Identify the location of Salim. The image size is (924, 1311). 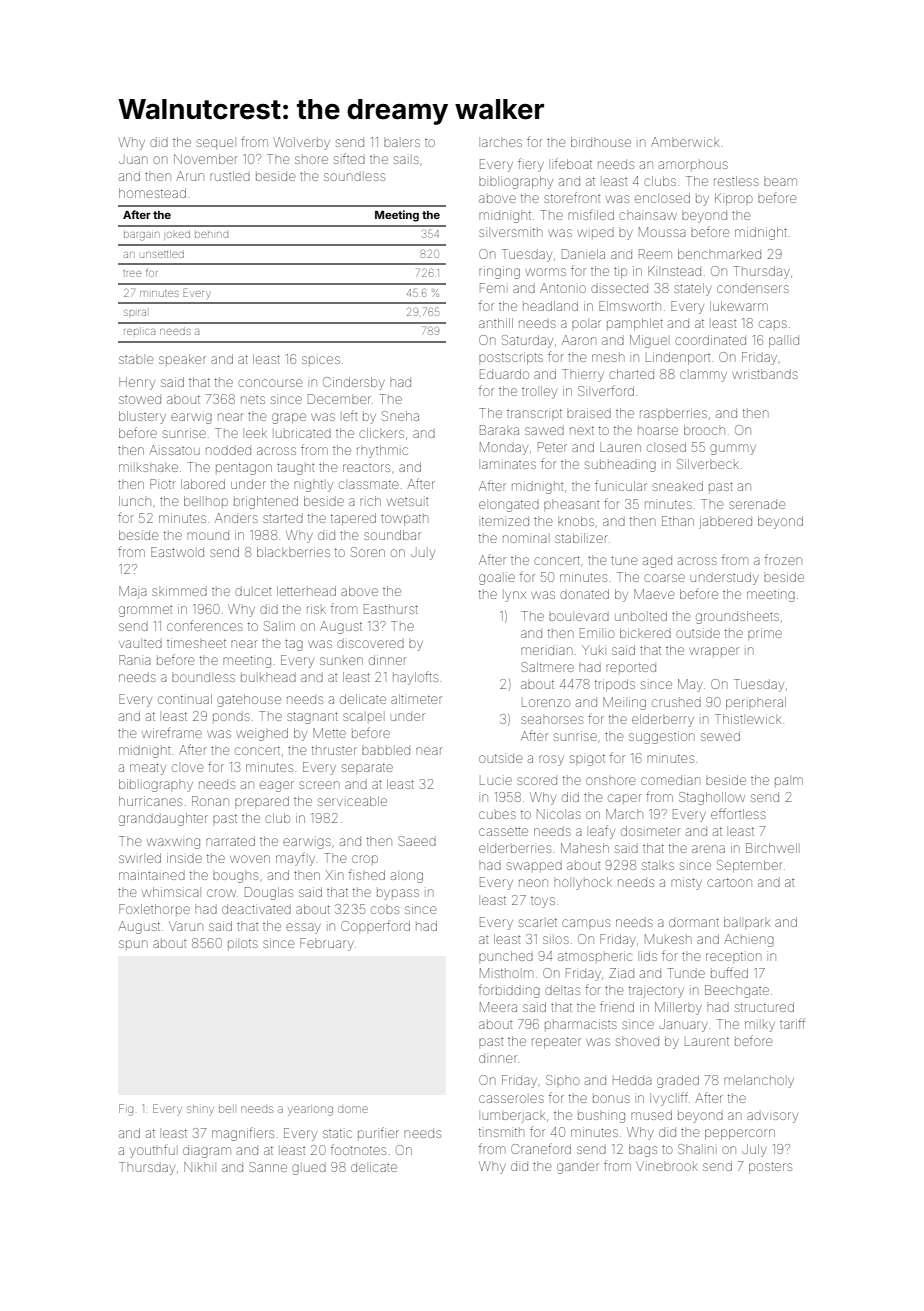
(279, 626).
